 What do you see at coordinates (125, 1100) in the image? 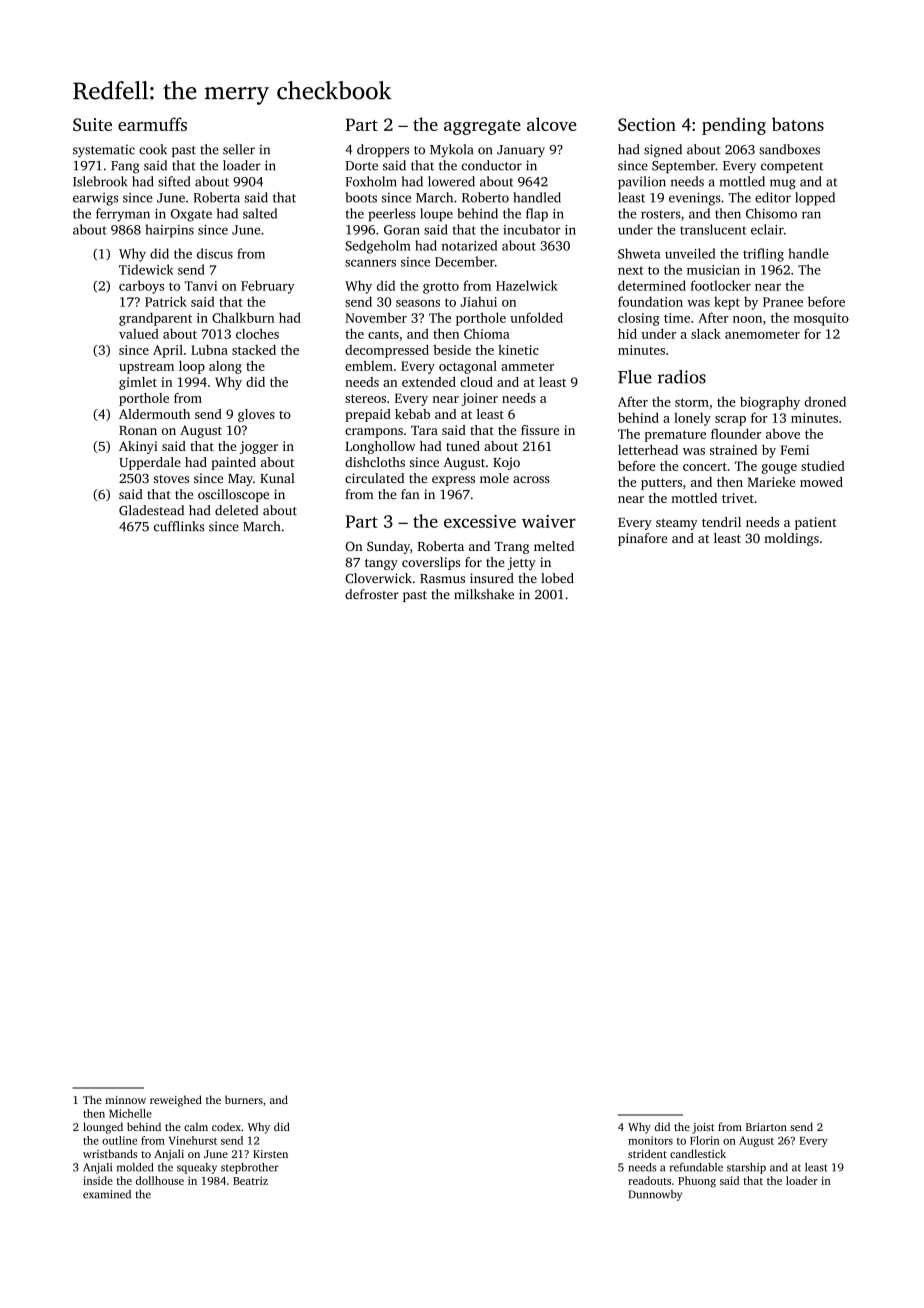
I see `minnow` at bounding box center [125, 1100].
